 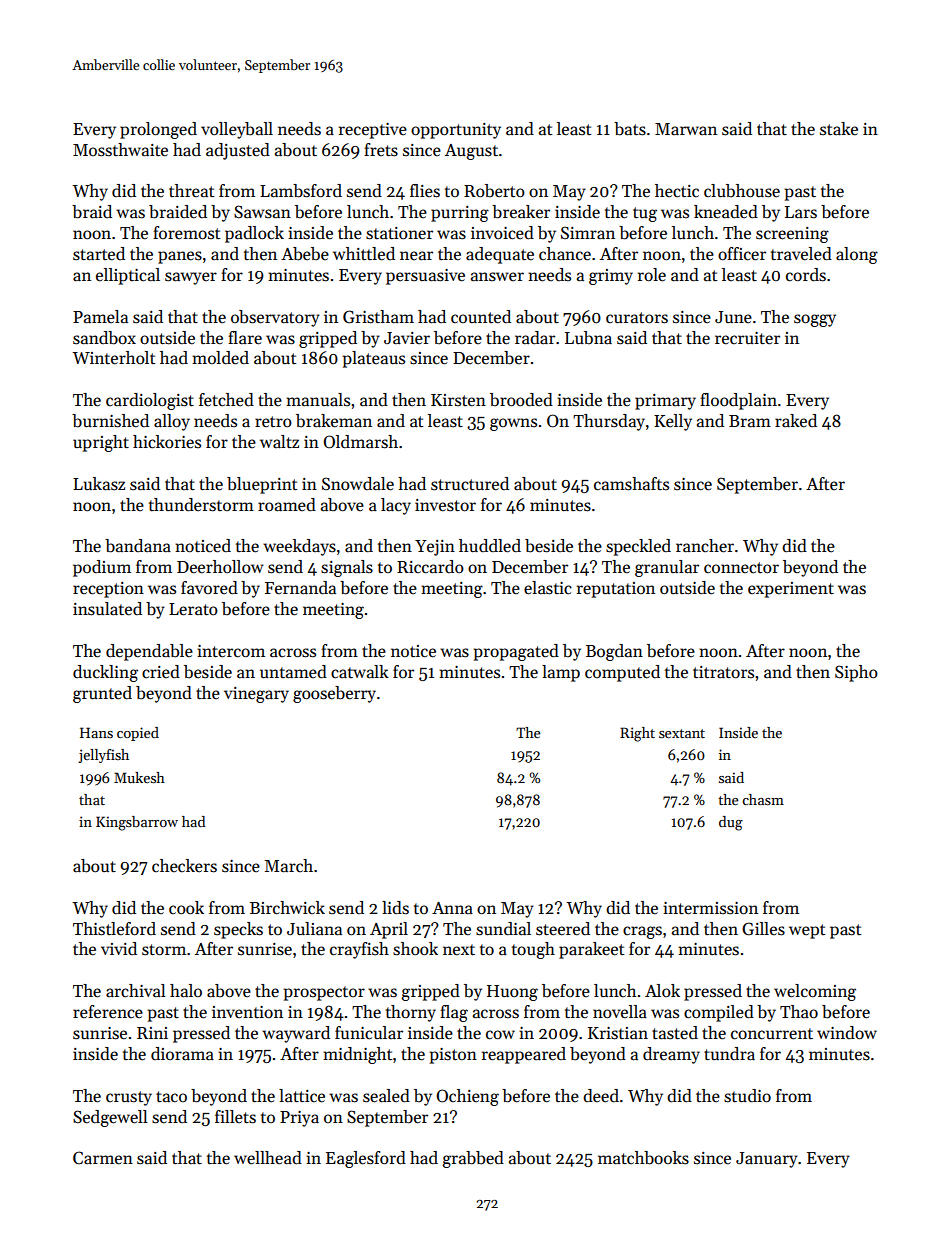 I want to click on Carmen, so click(x=103, y=1158).
